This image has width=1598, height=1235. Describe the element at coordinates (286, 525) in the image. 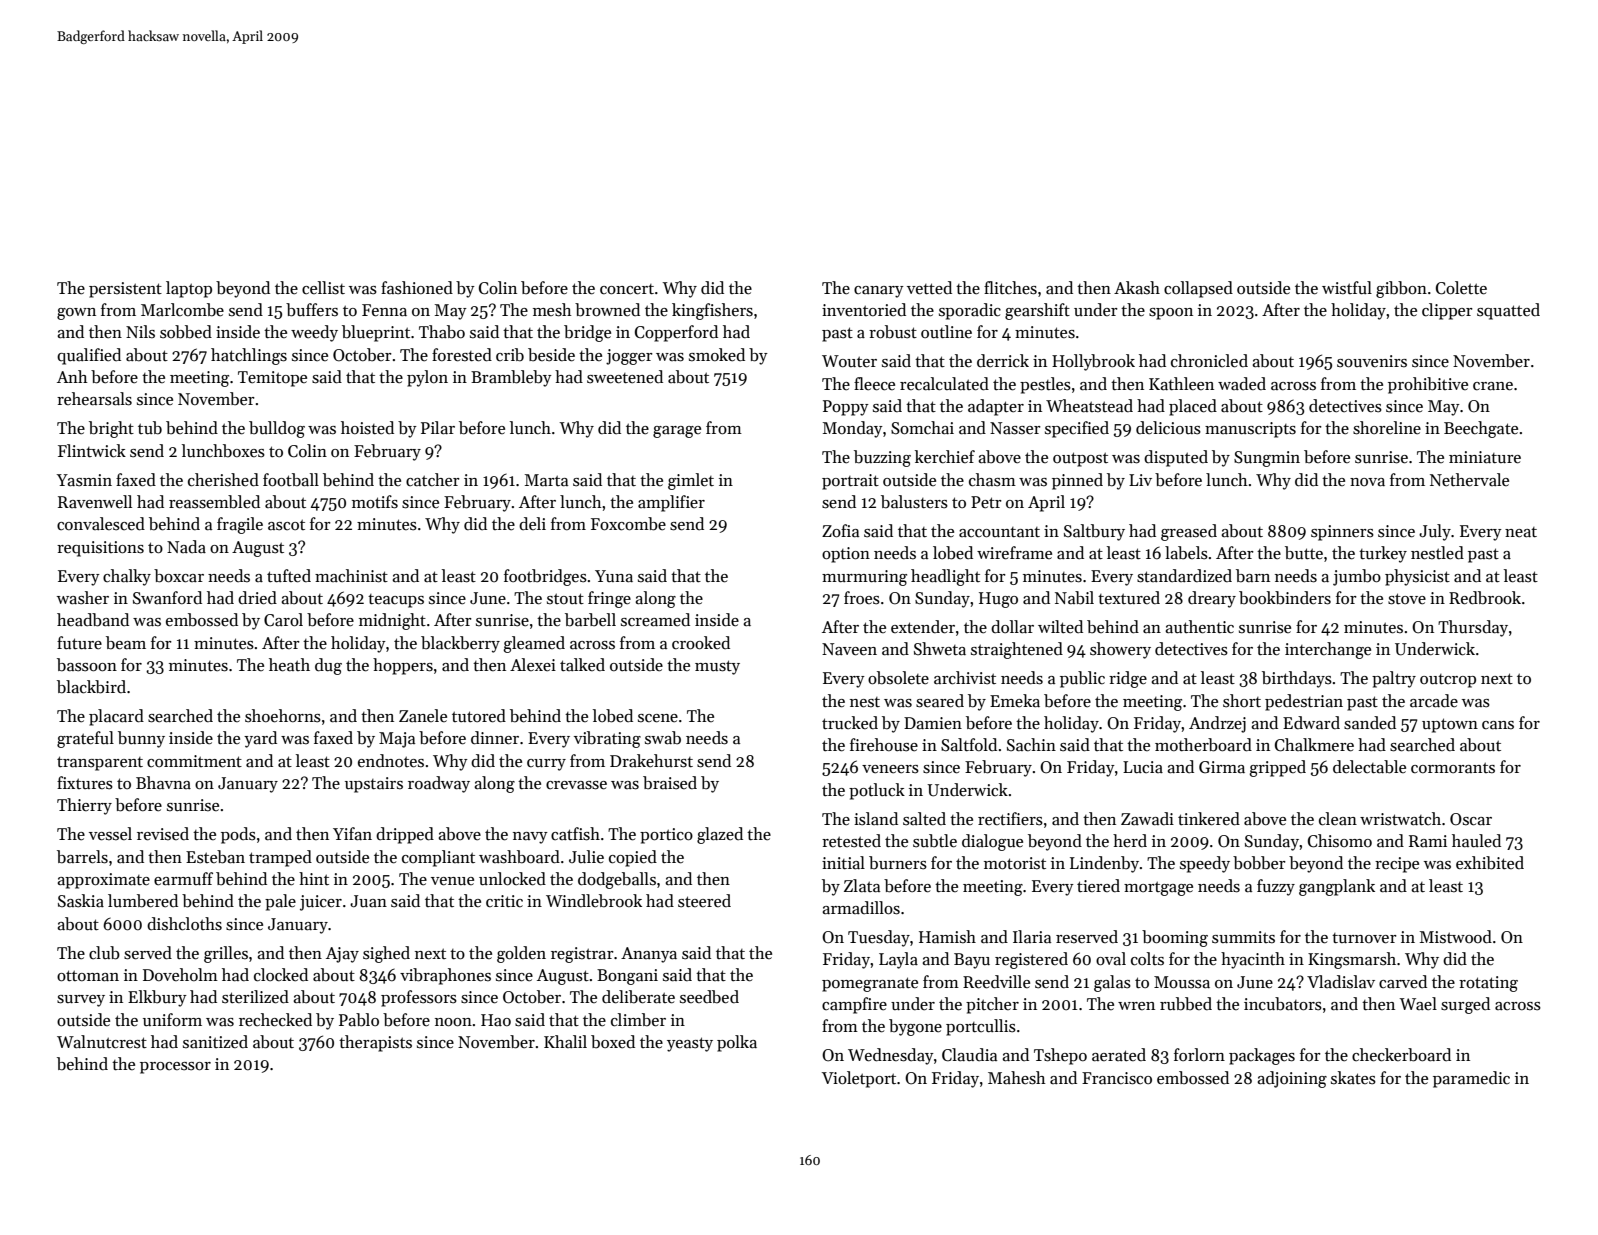

I see `ascot` at that location.
